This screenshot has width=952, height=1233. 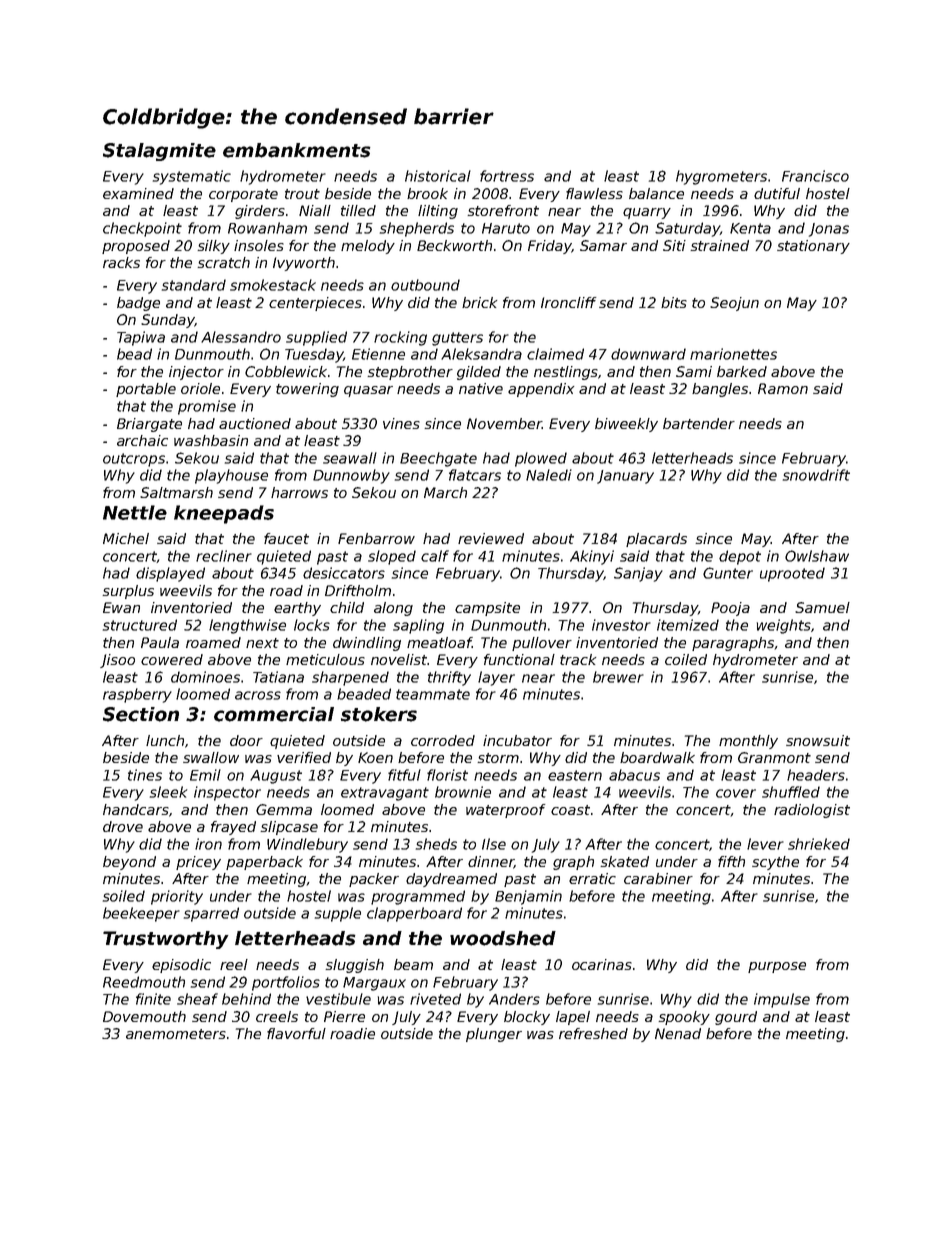 I want to click on Ramon, so click(x=783, y=388).
